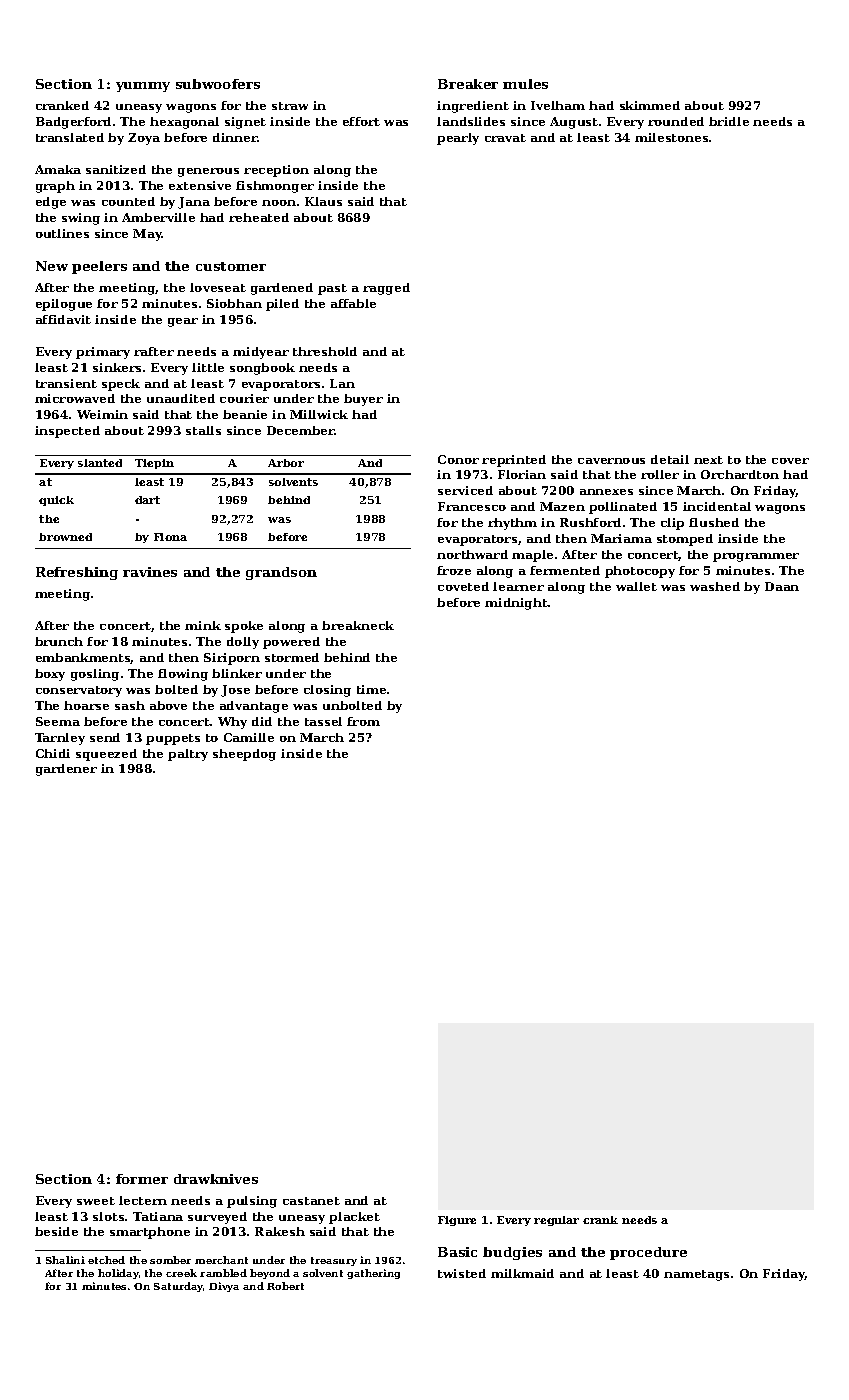 This image has height=1400, width=849. Describe the element at coordinates (782, 586) in the image. I see `Daan` at that location.
